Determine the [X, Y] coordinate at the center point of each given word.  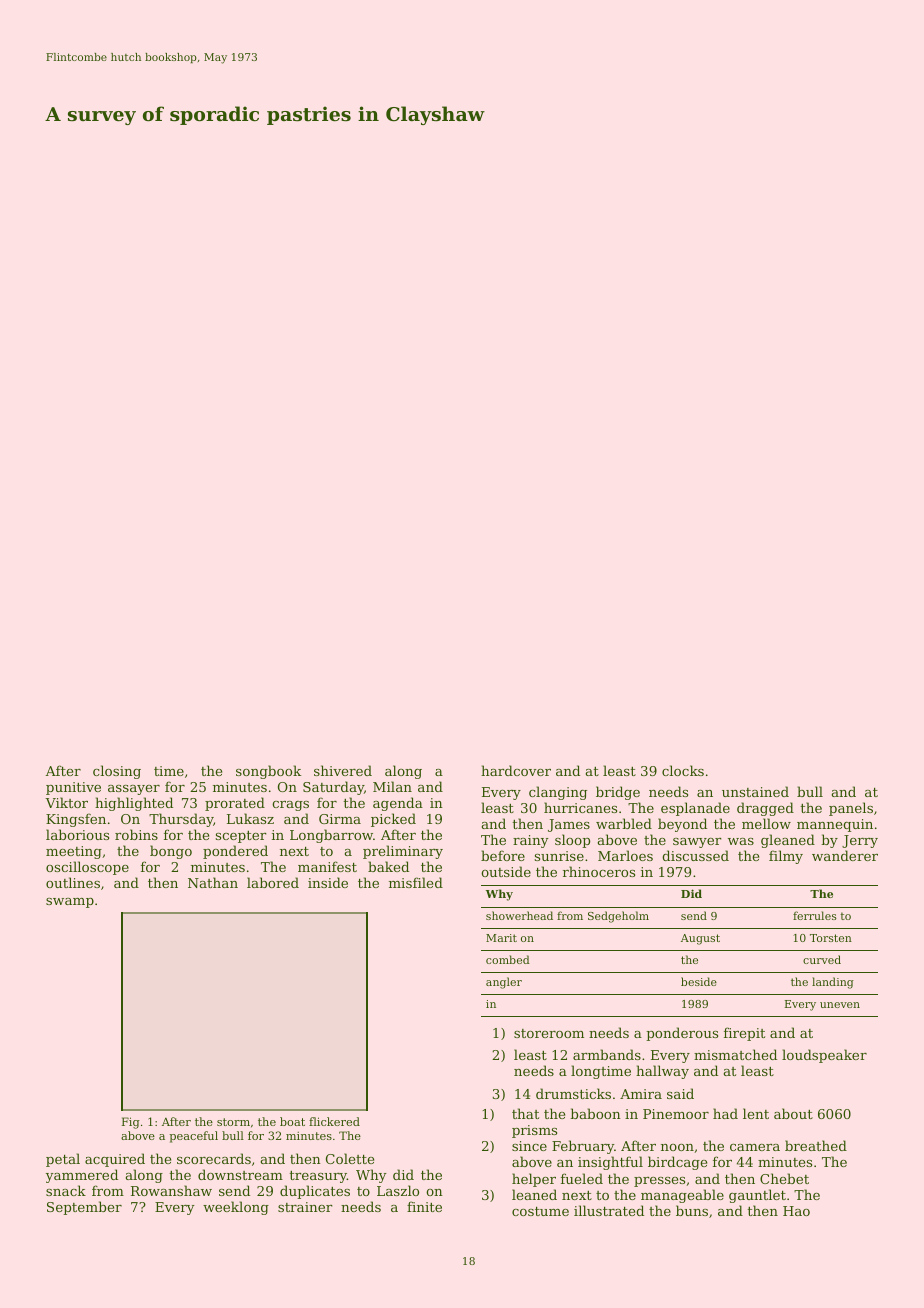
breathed [816, 1145]
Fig [131, 1123]
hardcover [516, 770]
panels [851, 809]
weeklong [236, 1208]
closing [117, 772]
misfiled [416, 882]
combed [508, 959]
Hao [796, 1211]
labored [273, 882]
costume [540, 1211]
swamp [70, 903]
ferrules [815, 915]
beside [699, 981]
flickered [334, 1121]
